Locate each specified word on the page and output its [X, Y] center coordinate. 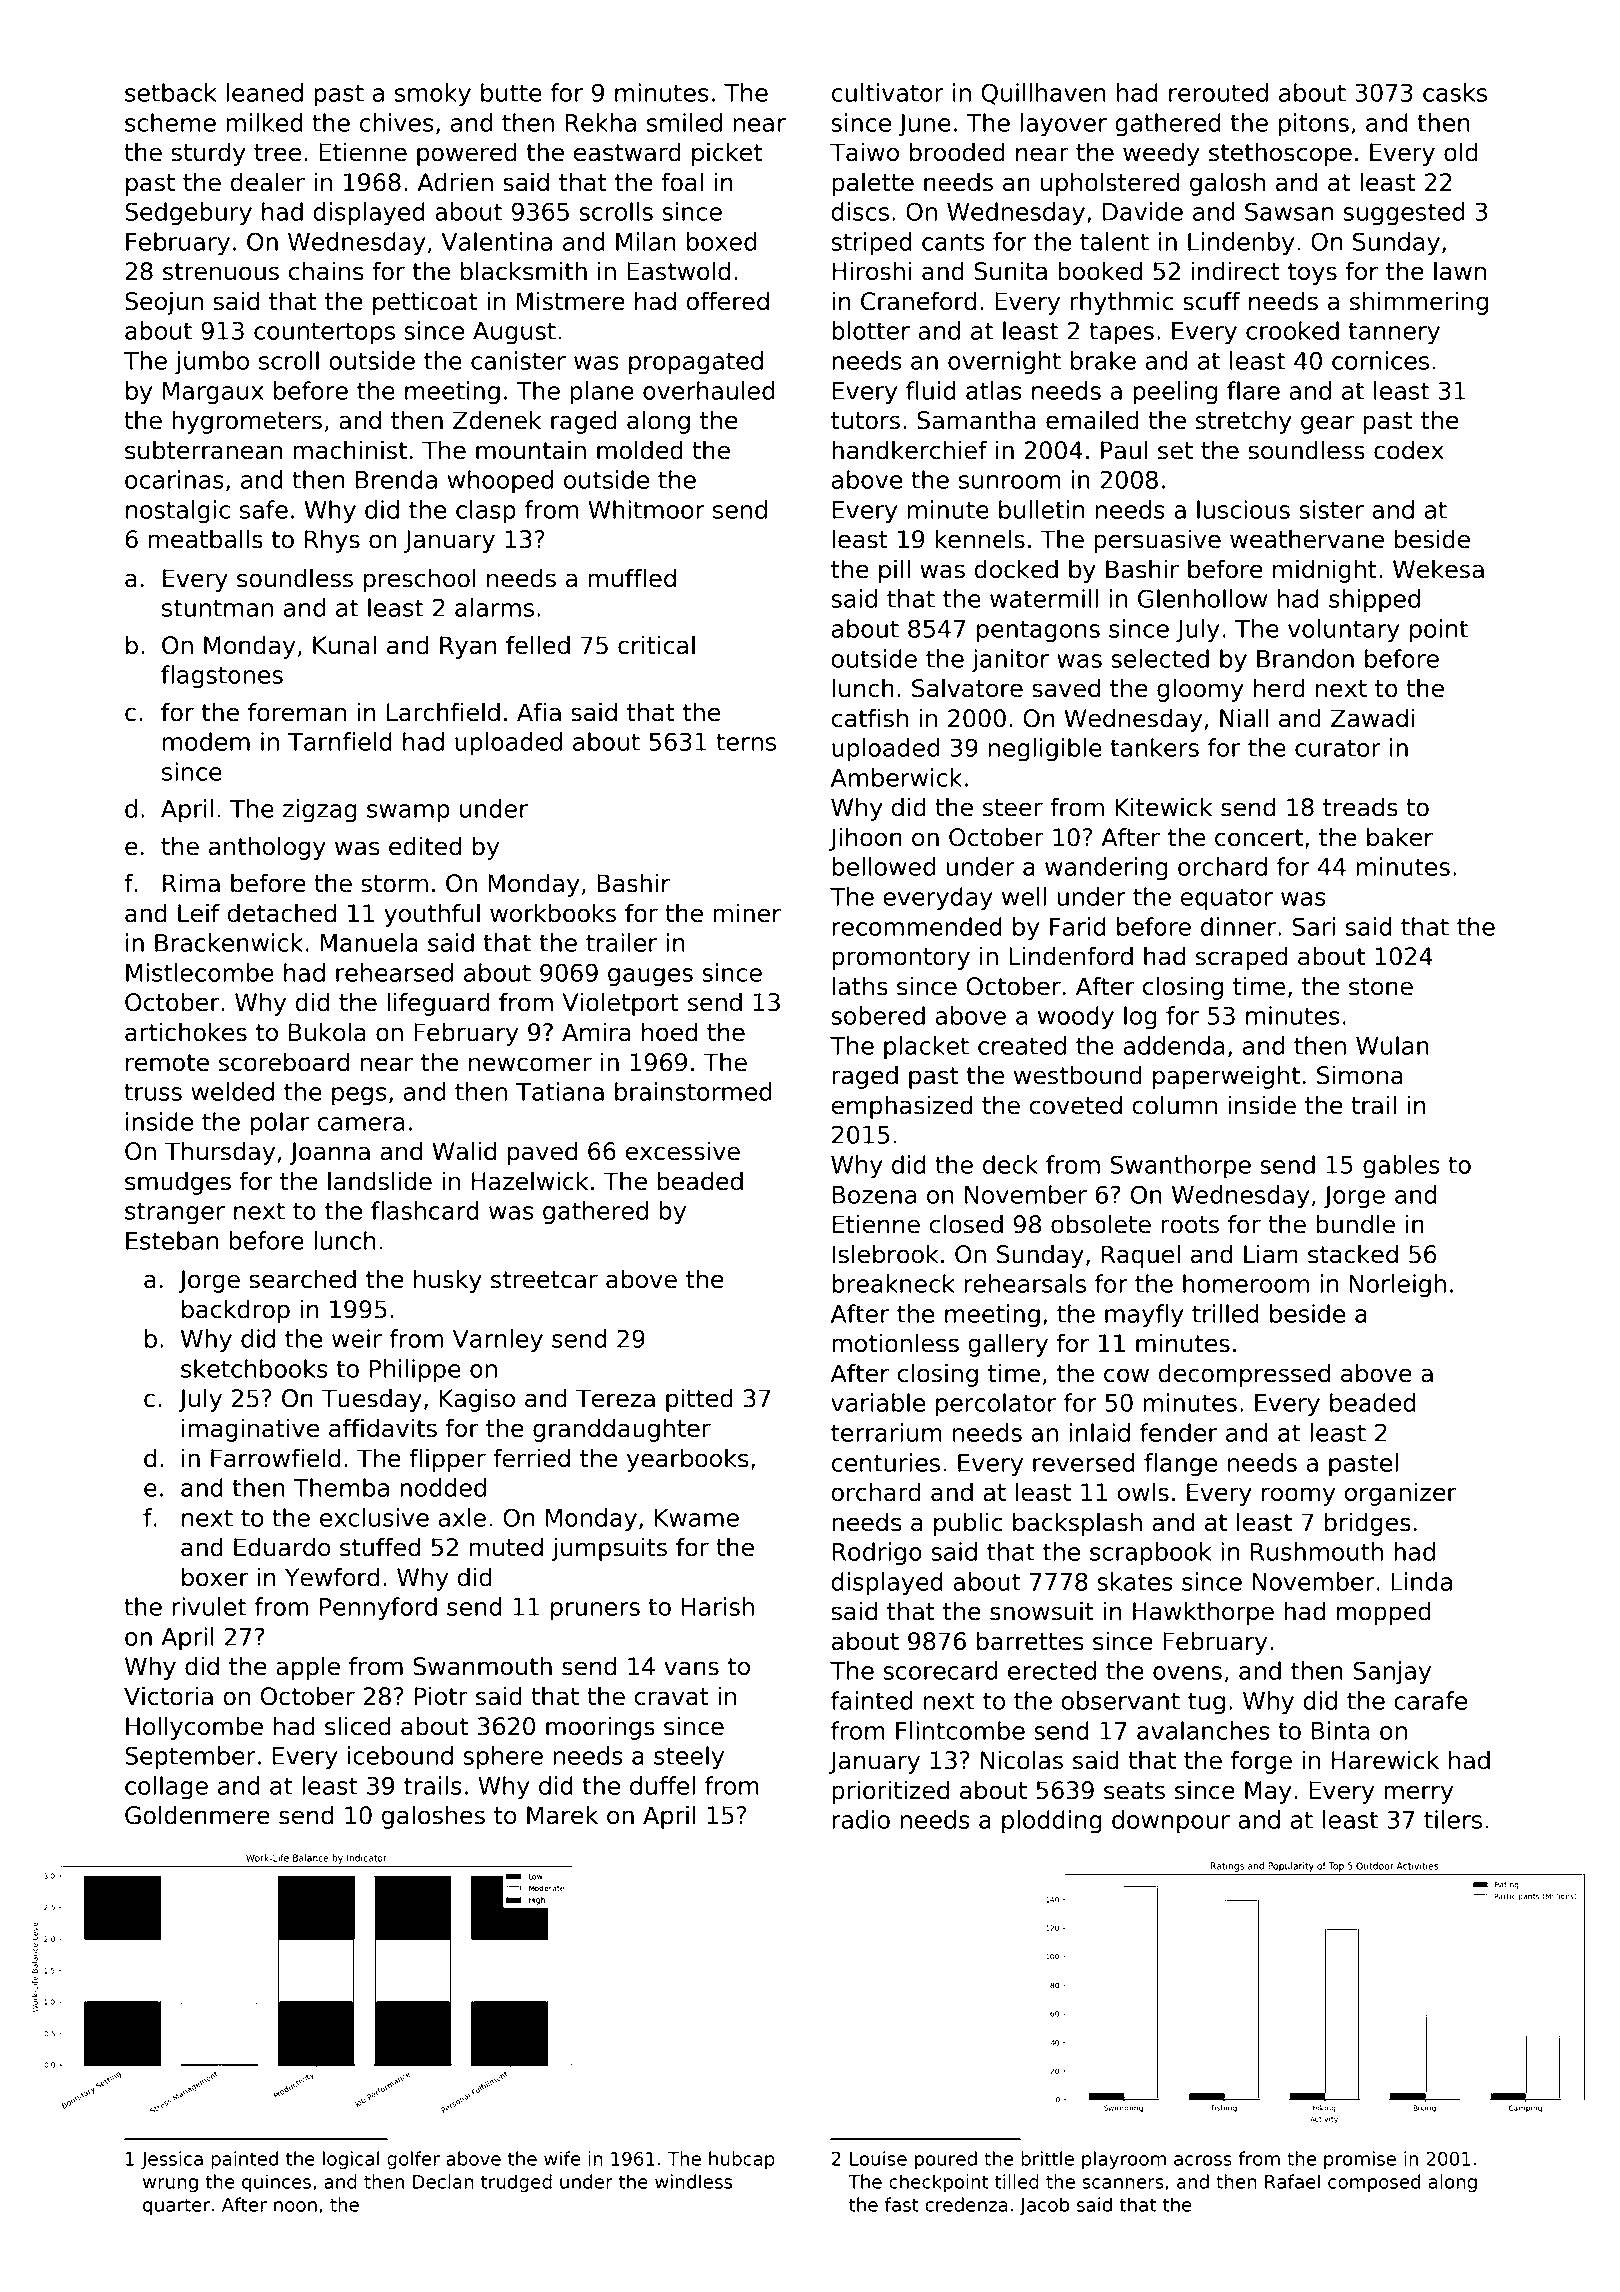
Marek [562, 1815]
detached [282, 913]
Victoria [168, 1696]
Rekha [601, 122]
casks [1455, 92]
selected [1160, 658]
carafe [1430, 1700]
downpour [1171, 1822]
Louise [878, 2158]
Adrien [455, 182]
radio [861, 1819]
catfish [870, 718]
